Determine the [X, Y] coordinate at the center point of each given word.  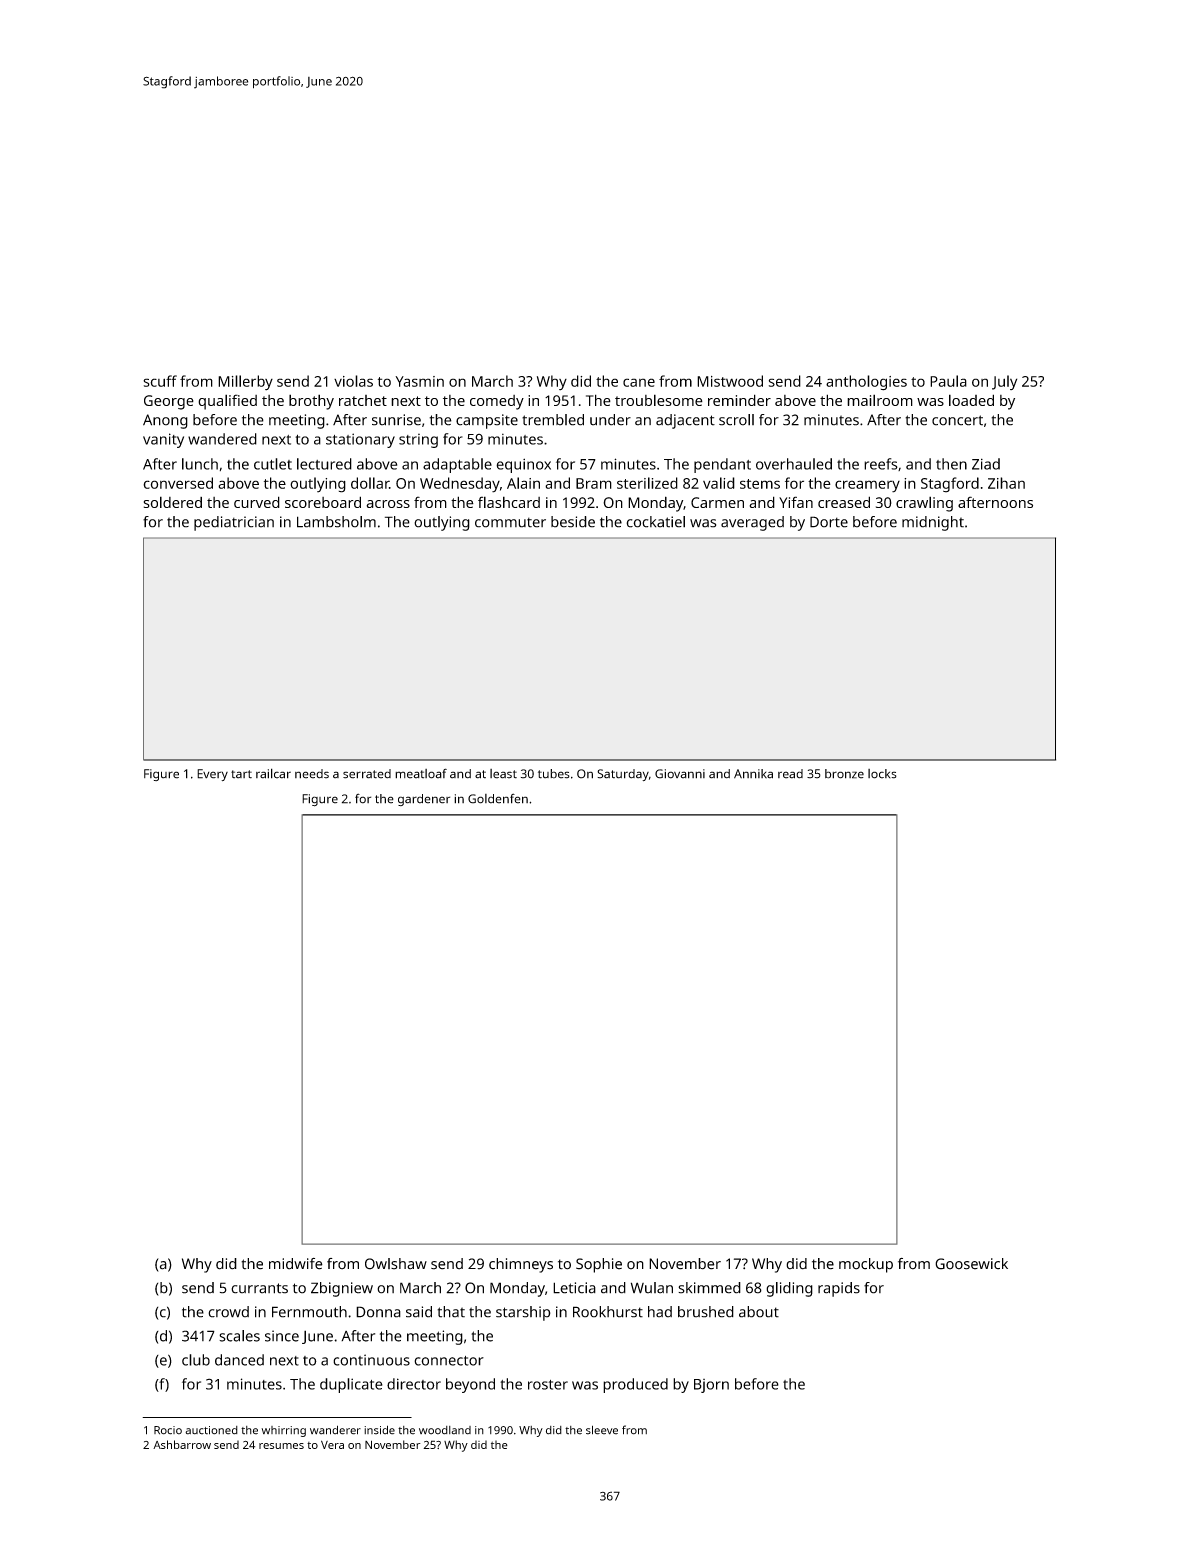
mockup [866, 1265]
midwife [296, 1264]
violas [353, 381]
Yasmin [419, 381]
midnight [933, 523]
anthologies [866, 383]
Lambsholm [336, 522]
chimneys [521, 1265]
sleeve [602, 1430]
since [282, 1336]
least [503, 774]
